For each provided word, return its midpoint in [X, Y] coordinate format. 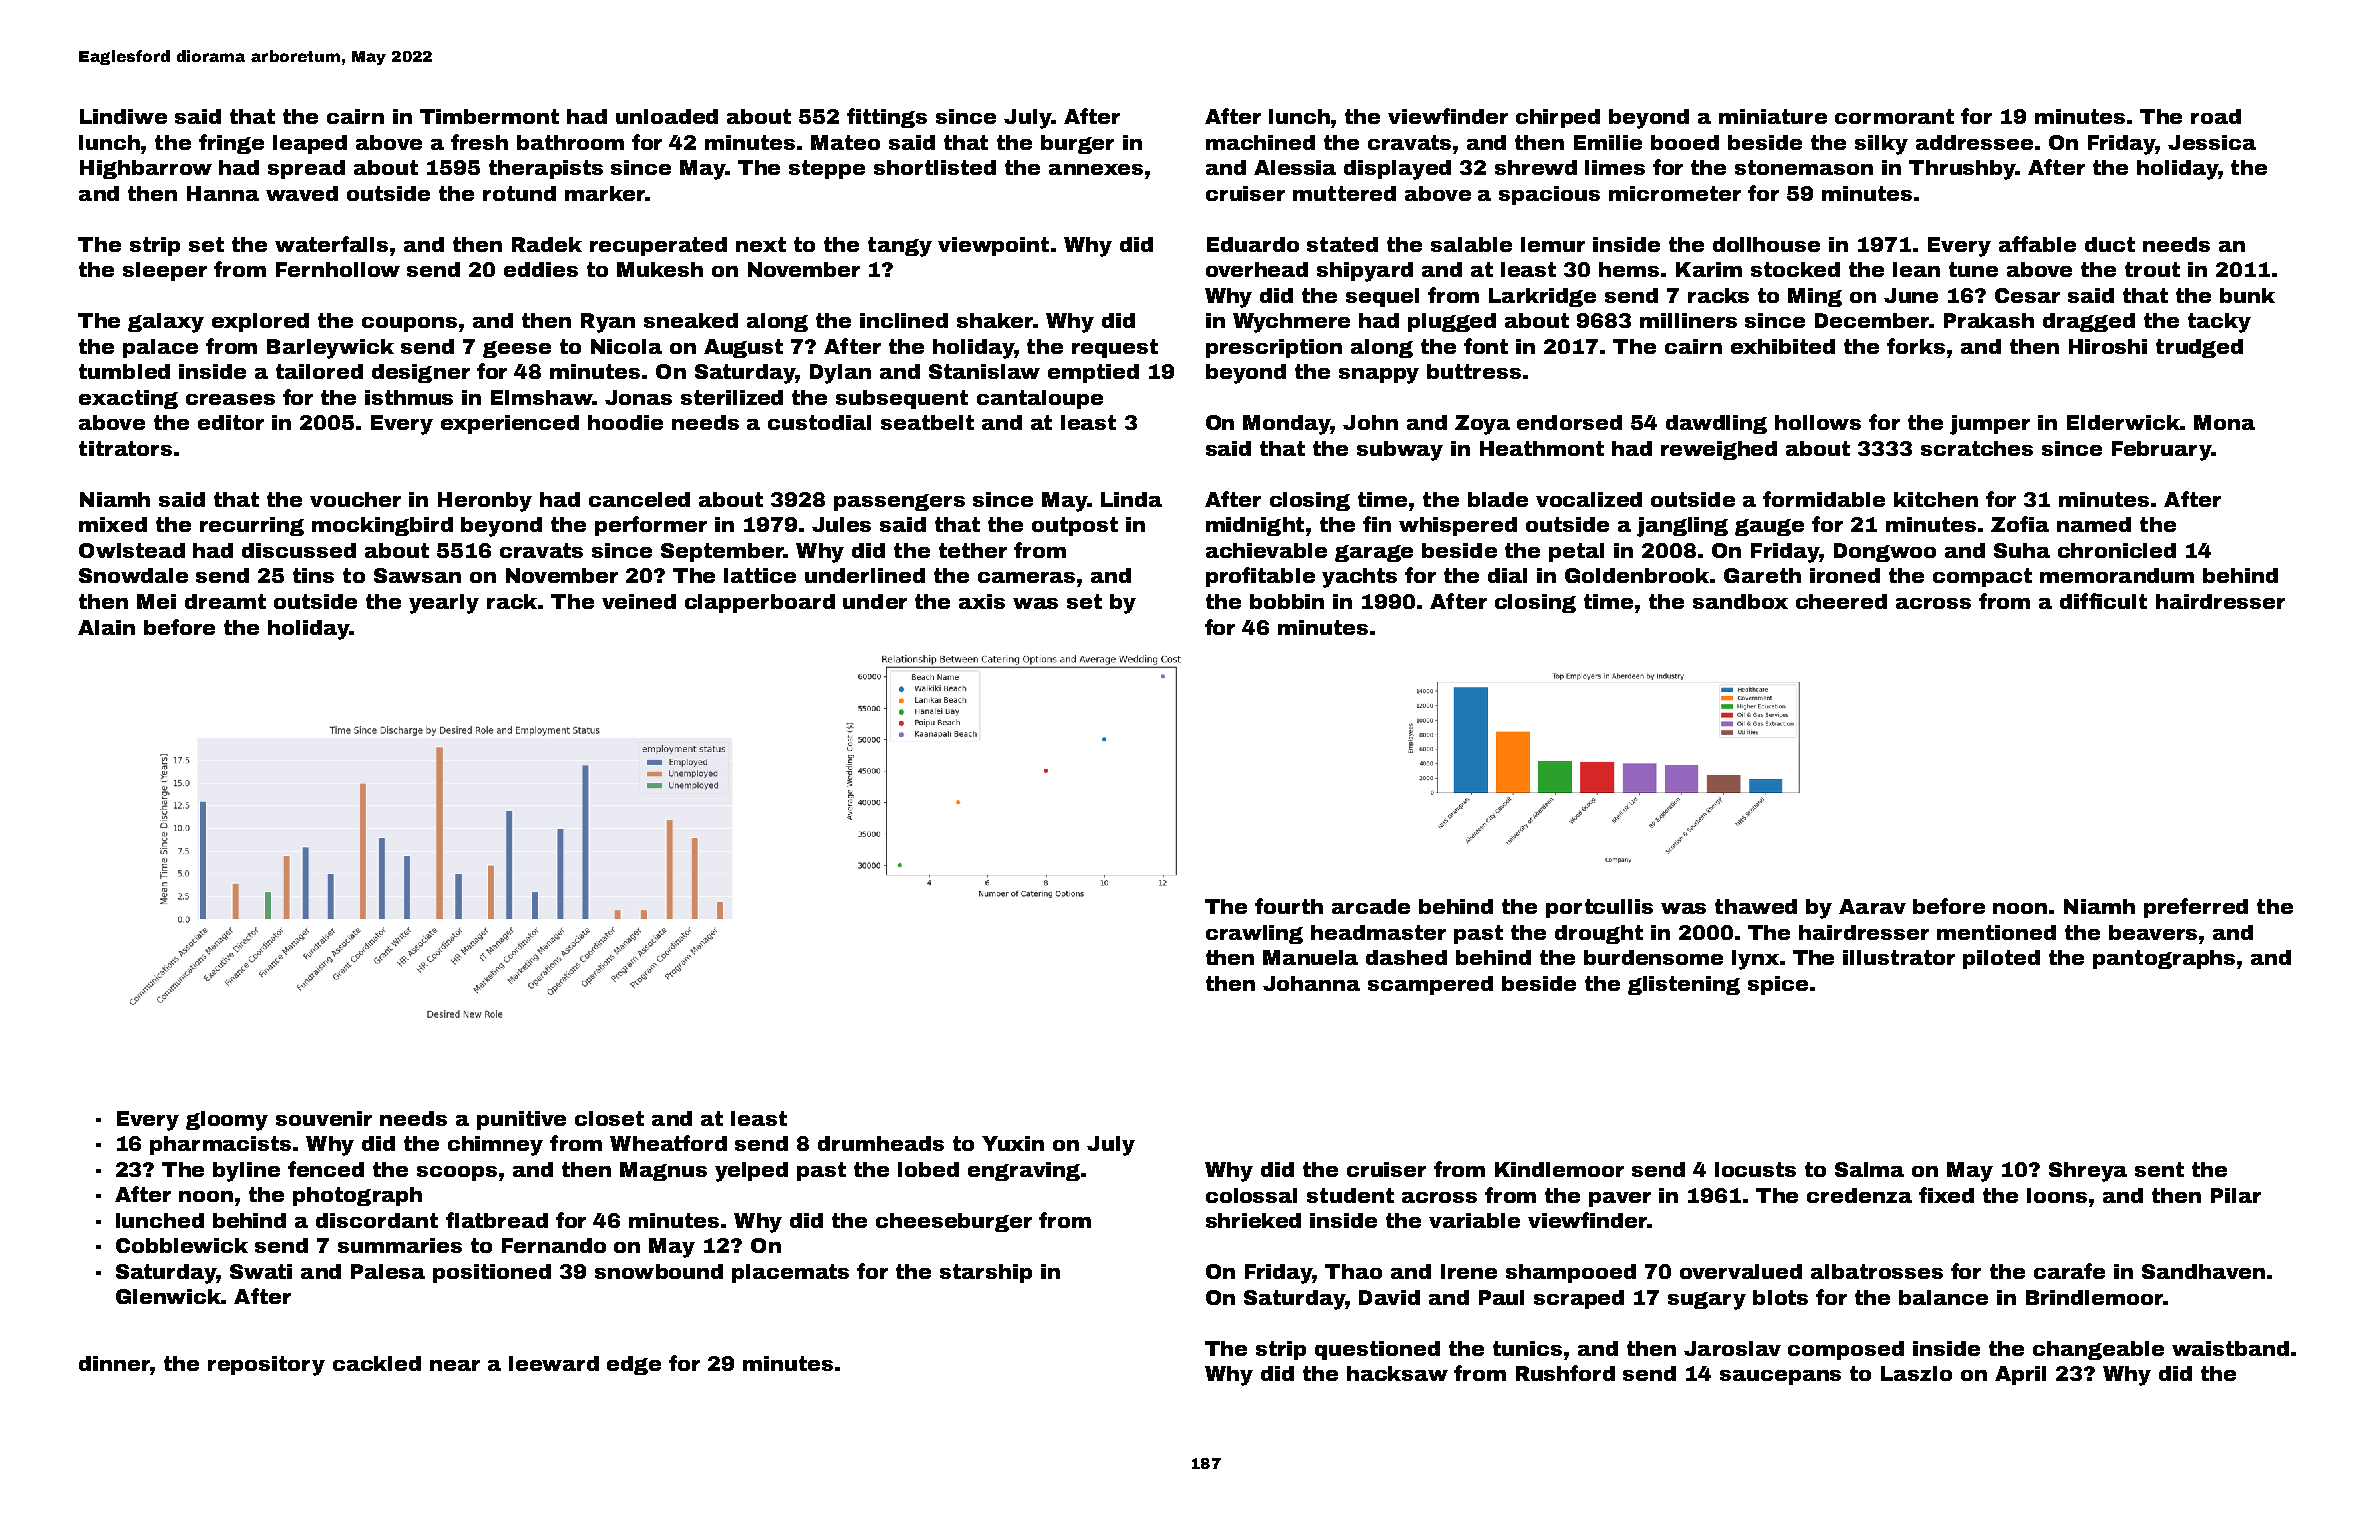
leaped [310, 144]
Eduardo [1253, 244]
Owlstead [132, 550]
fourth [1289, 906]
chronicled [2117, 550]
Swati [261, 1271]
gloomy [227, 1121]
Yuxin [1013, 1143]
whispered [1458, 526]
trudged [2199, 348]
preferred [2196, 908]
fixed [1946, 1195]
